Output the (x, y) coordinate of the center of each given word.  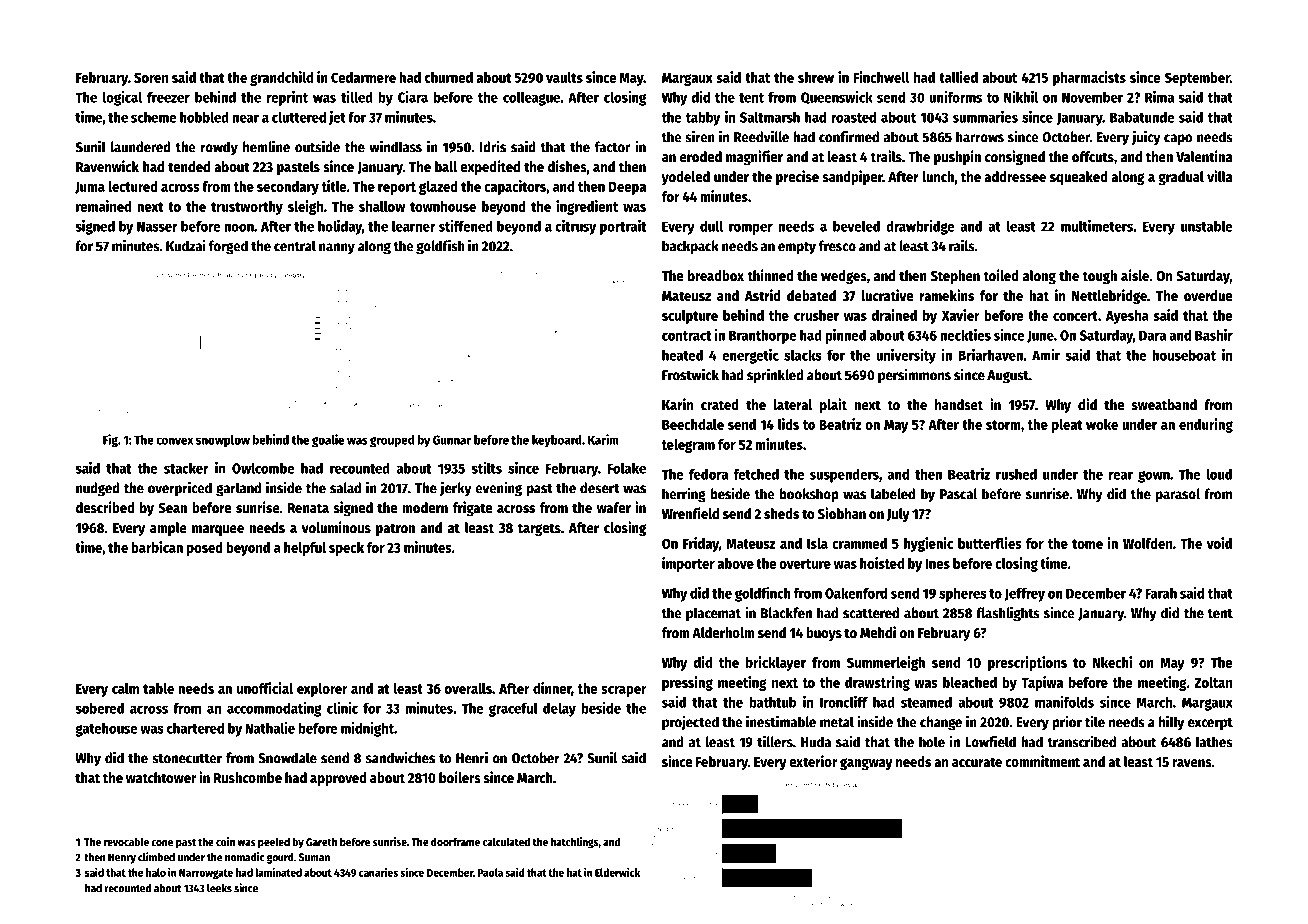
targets (539, 529)
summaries (985, 117)
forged (228, 247)
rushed (1016, 474)
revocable (126, 841)
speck (346, 549)
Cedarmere (363, 77)
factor (612, 147)
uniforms (955, 97)
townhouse (443, 206)
